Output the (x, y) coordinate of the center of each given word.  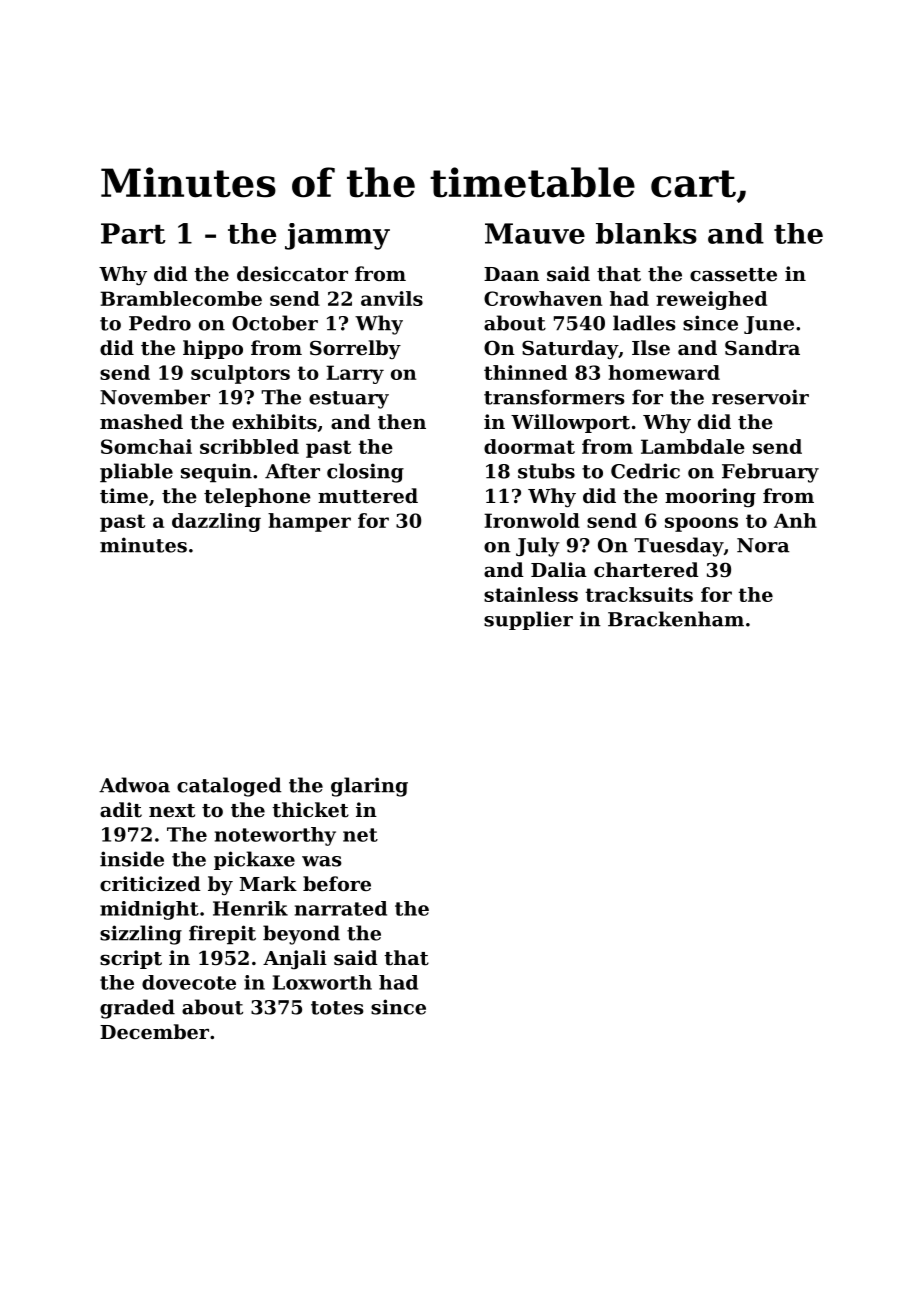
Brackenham (676, 619)
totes (337, 1008)
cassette (733, 275)
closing (365, 473)
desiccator (292, 274)
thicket (310, 810)
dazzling (216, 522)
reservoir (760, 397)
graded (137, 1009)
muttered (368, 496)
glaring (369, 787)
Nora (763, 545)
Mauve (535, 233)
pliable (136, 473)
